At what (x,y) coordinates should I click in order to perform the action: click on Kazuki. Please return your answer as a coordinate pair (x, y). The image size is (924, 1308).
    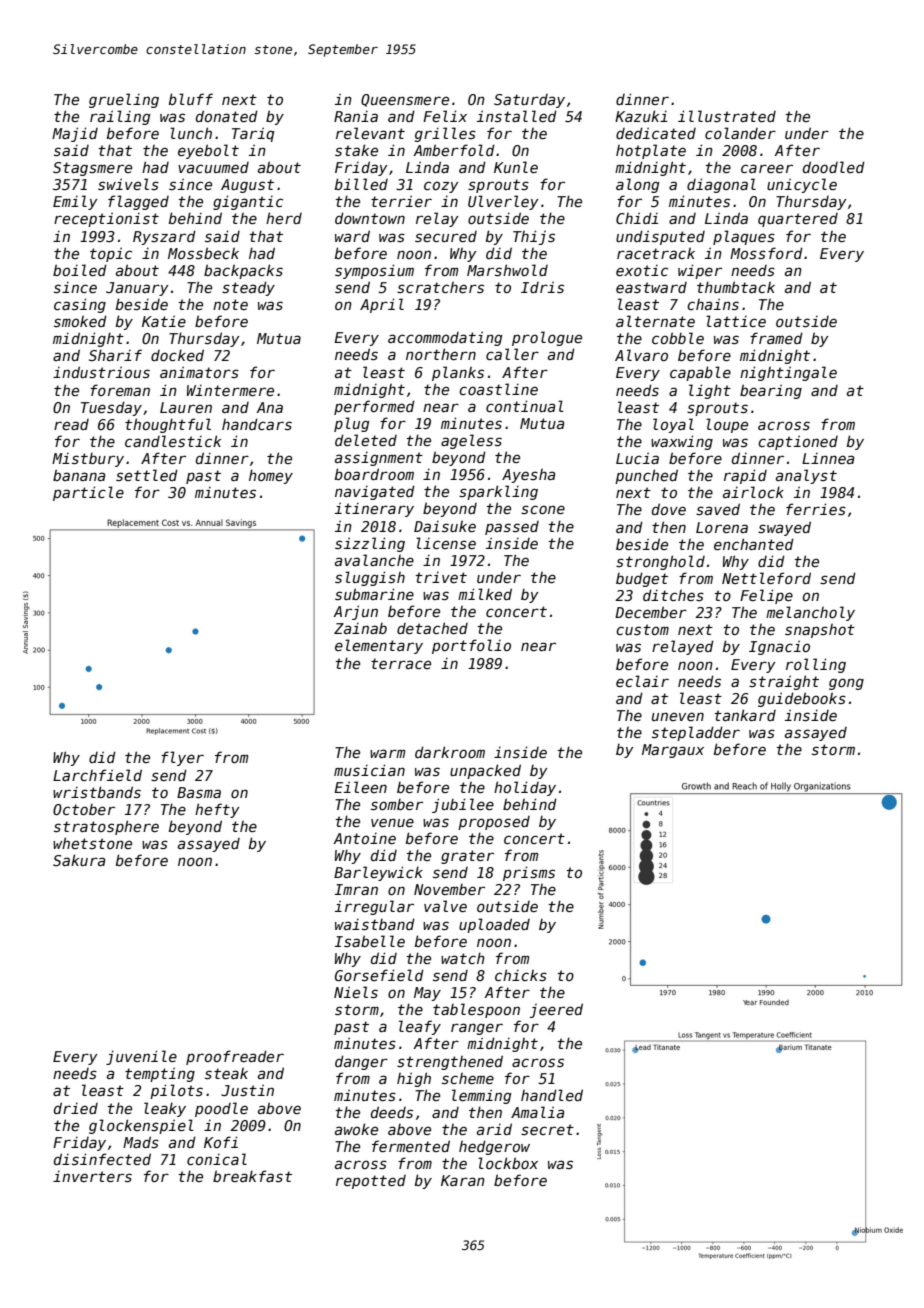
    Looking at the image, I should click on (641, 116).
